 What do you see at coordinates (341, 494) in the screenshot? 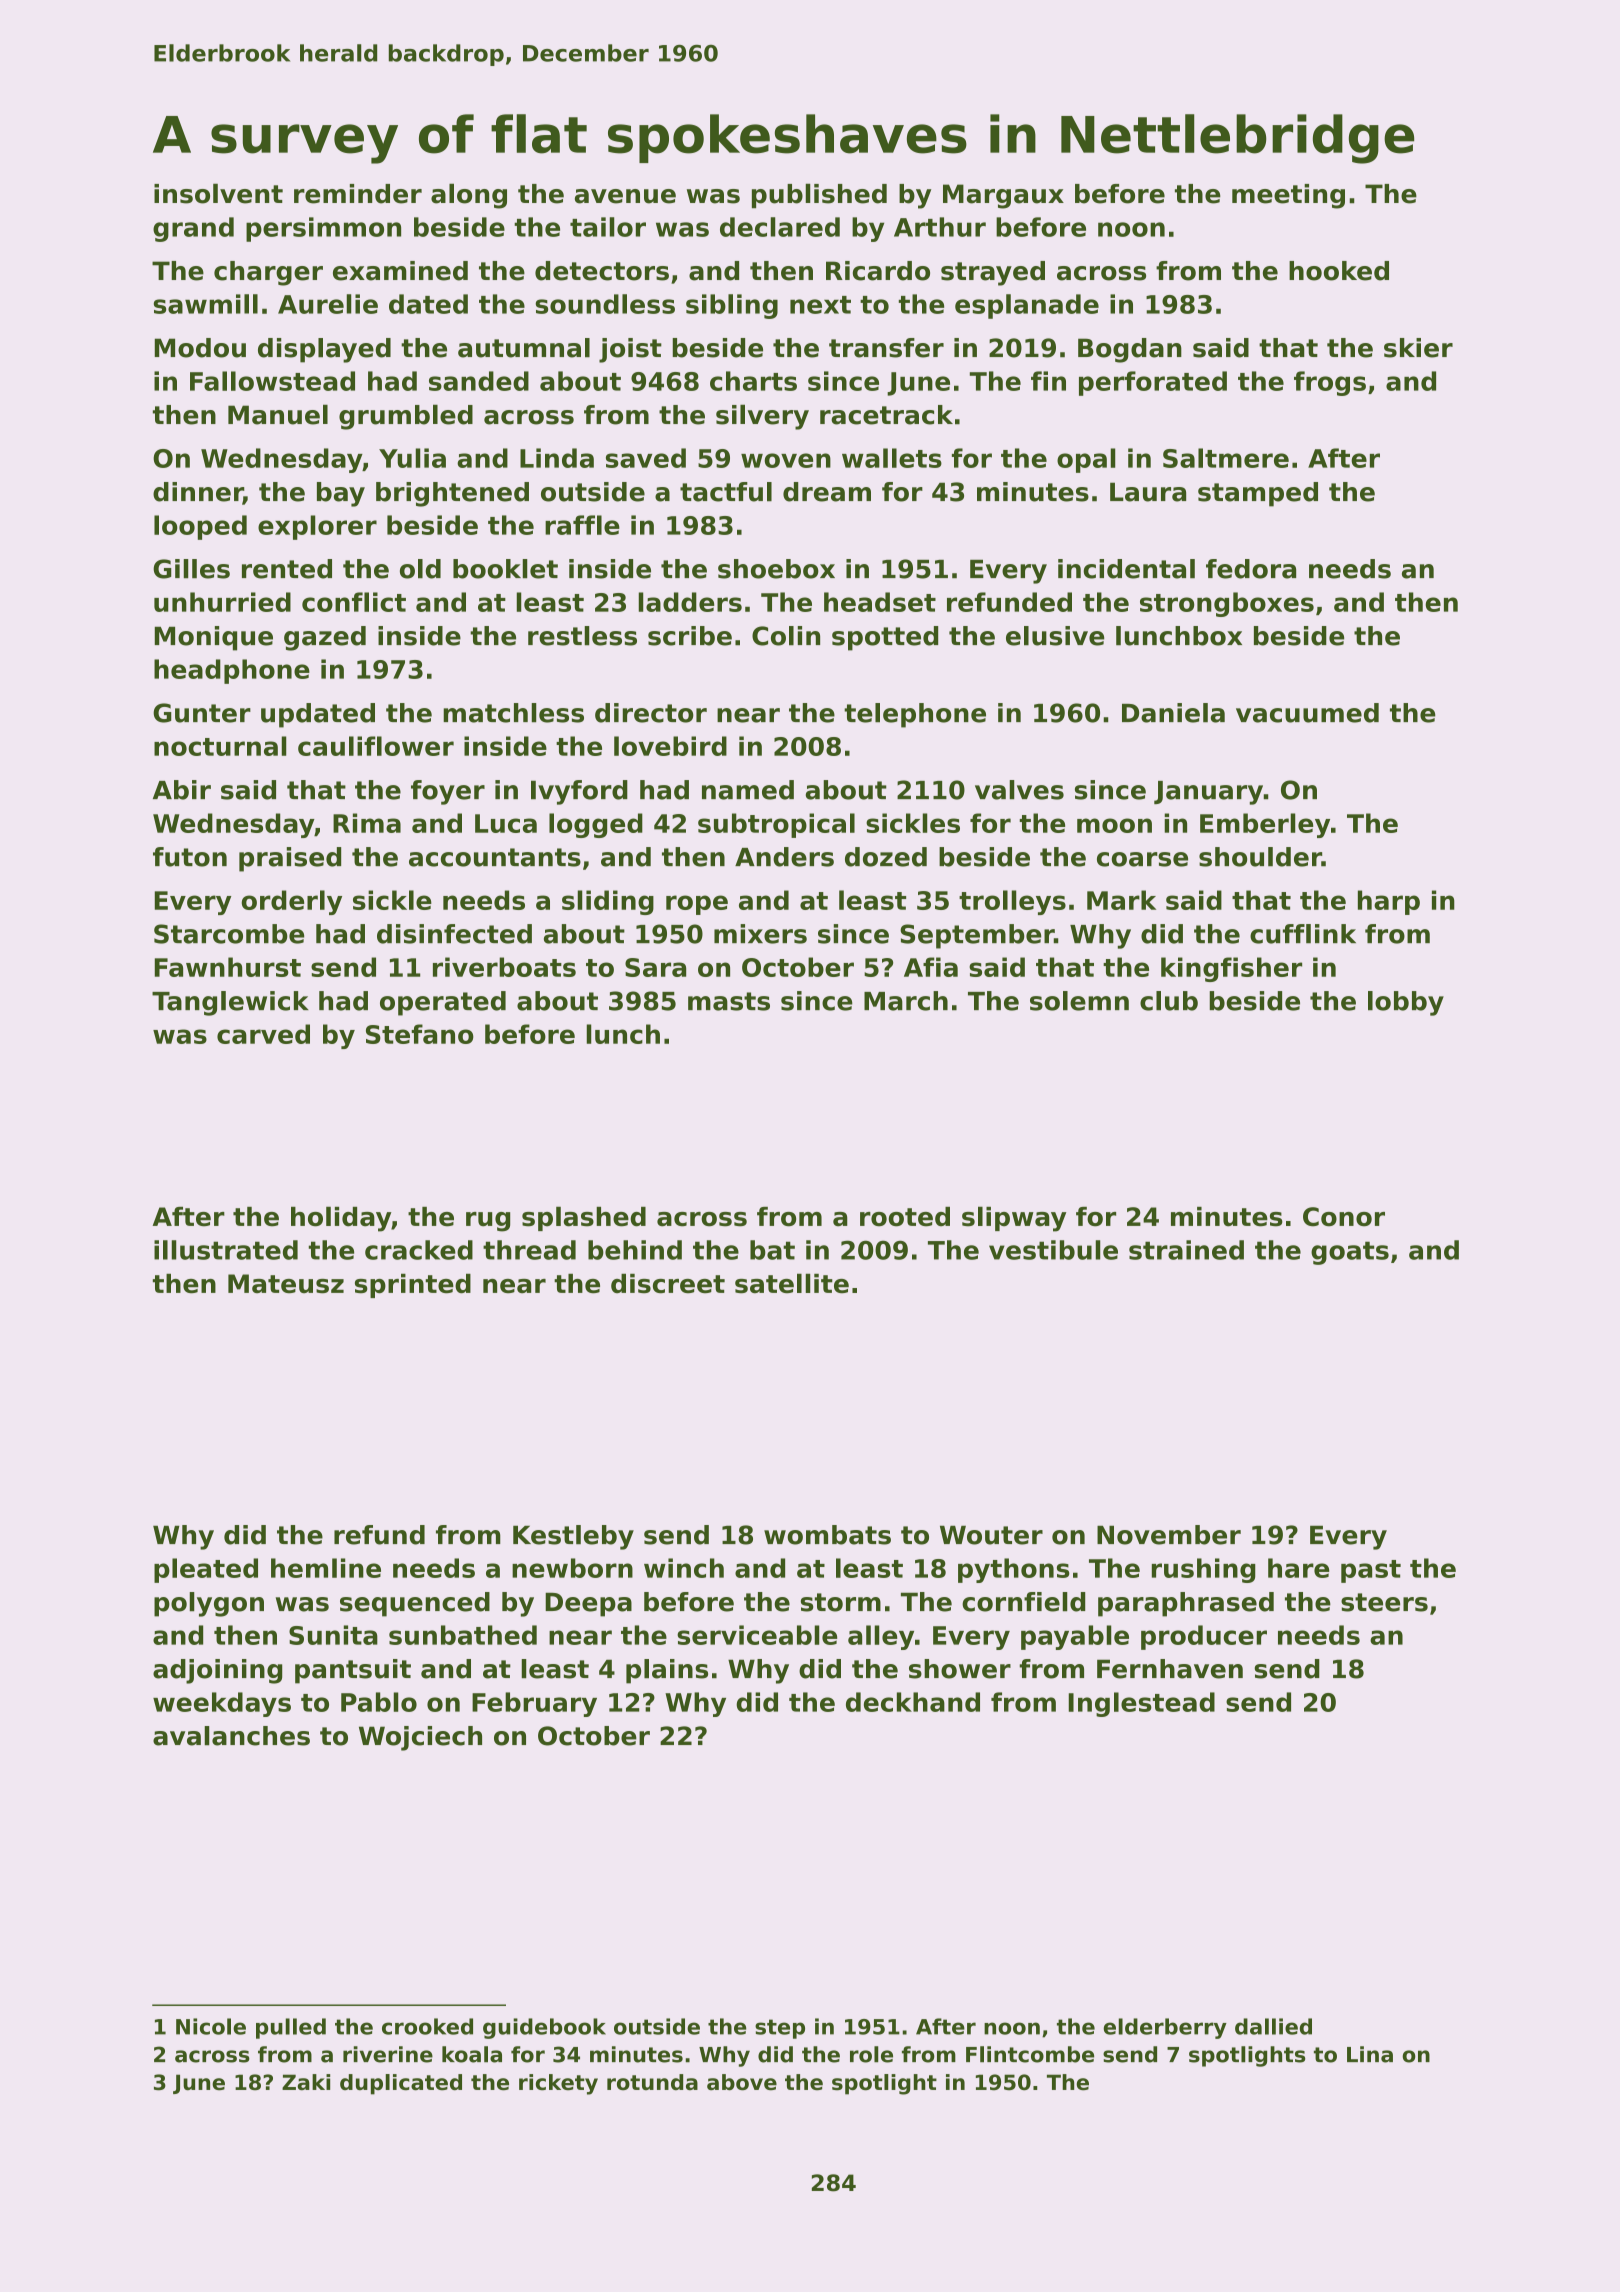
I see `bay` at bounding box center [341, 494].
